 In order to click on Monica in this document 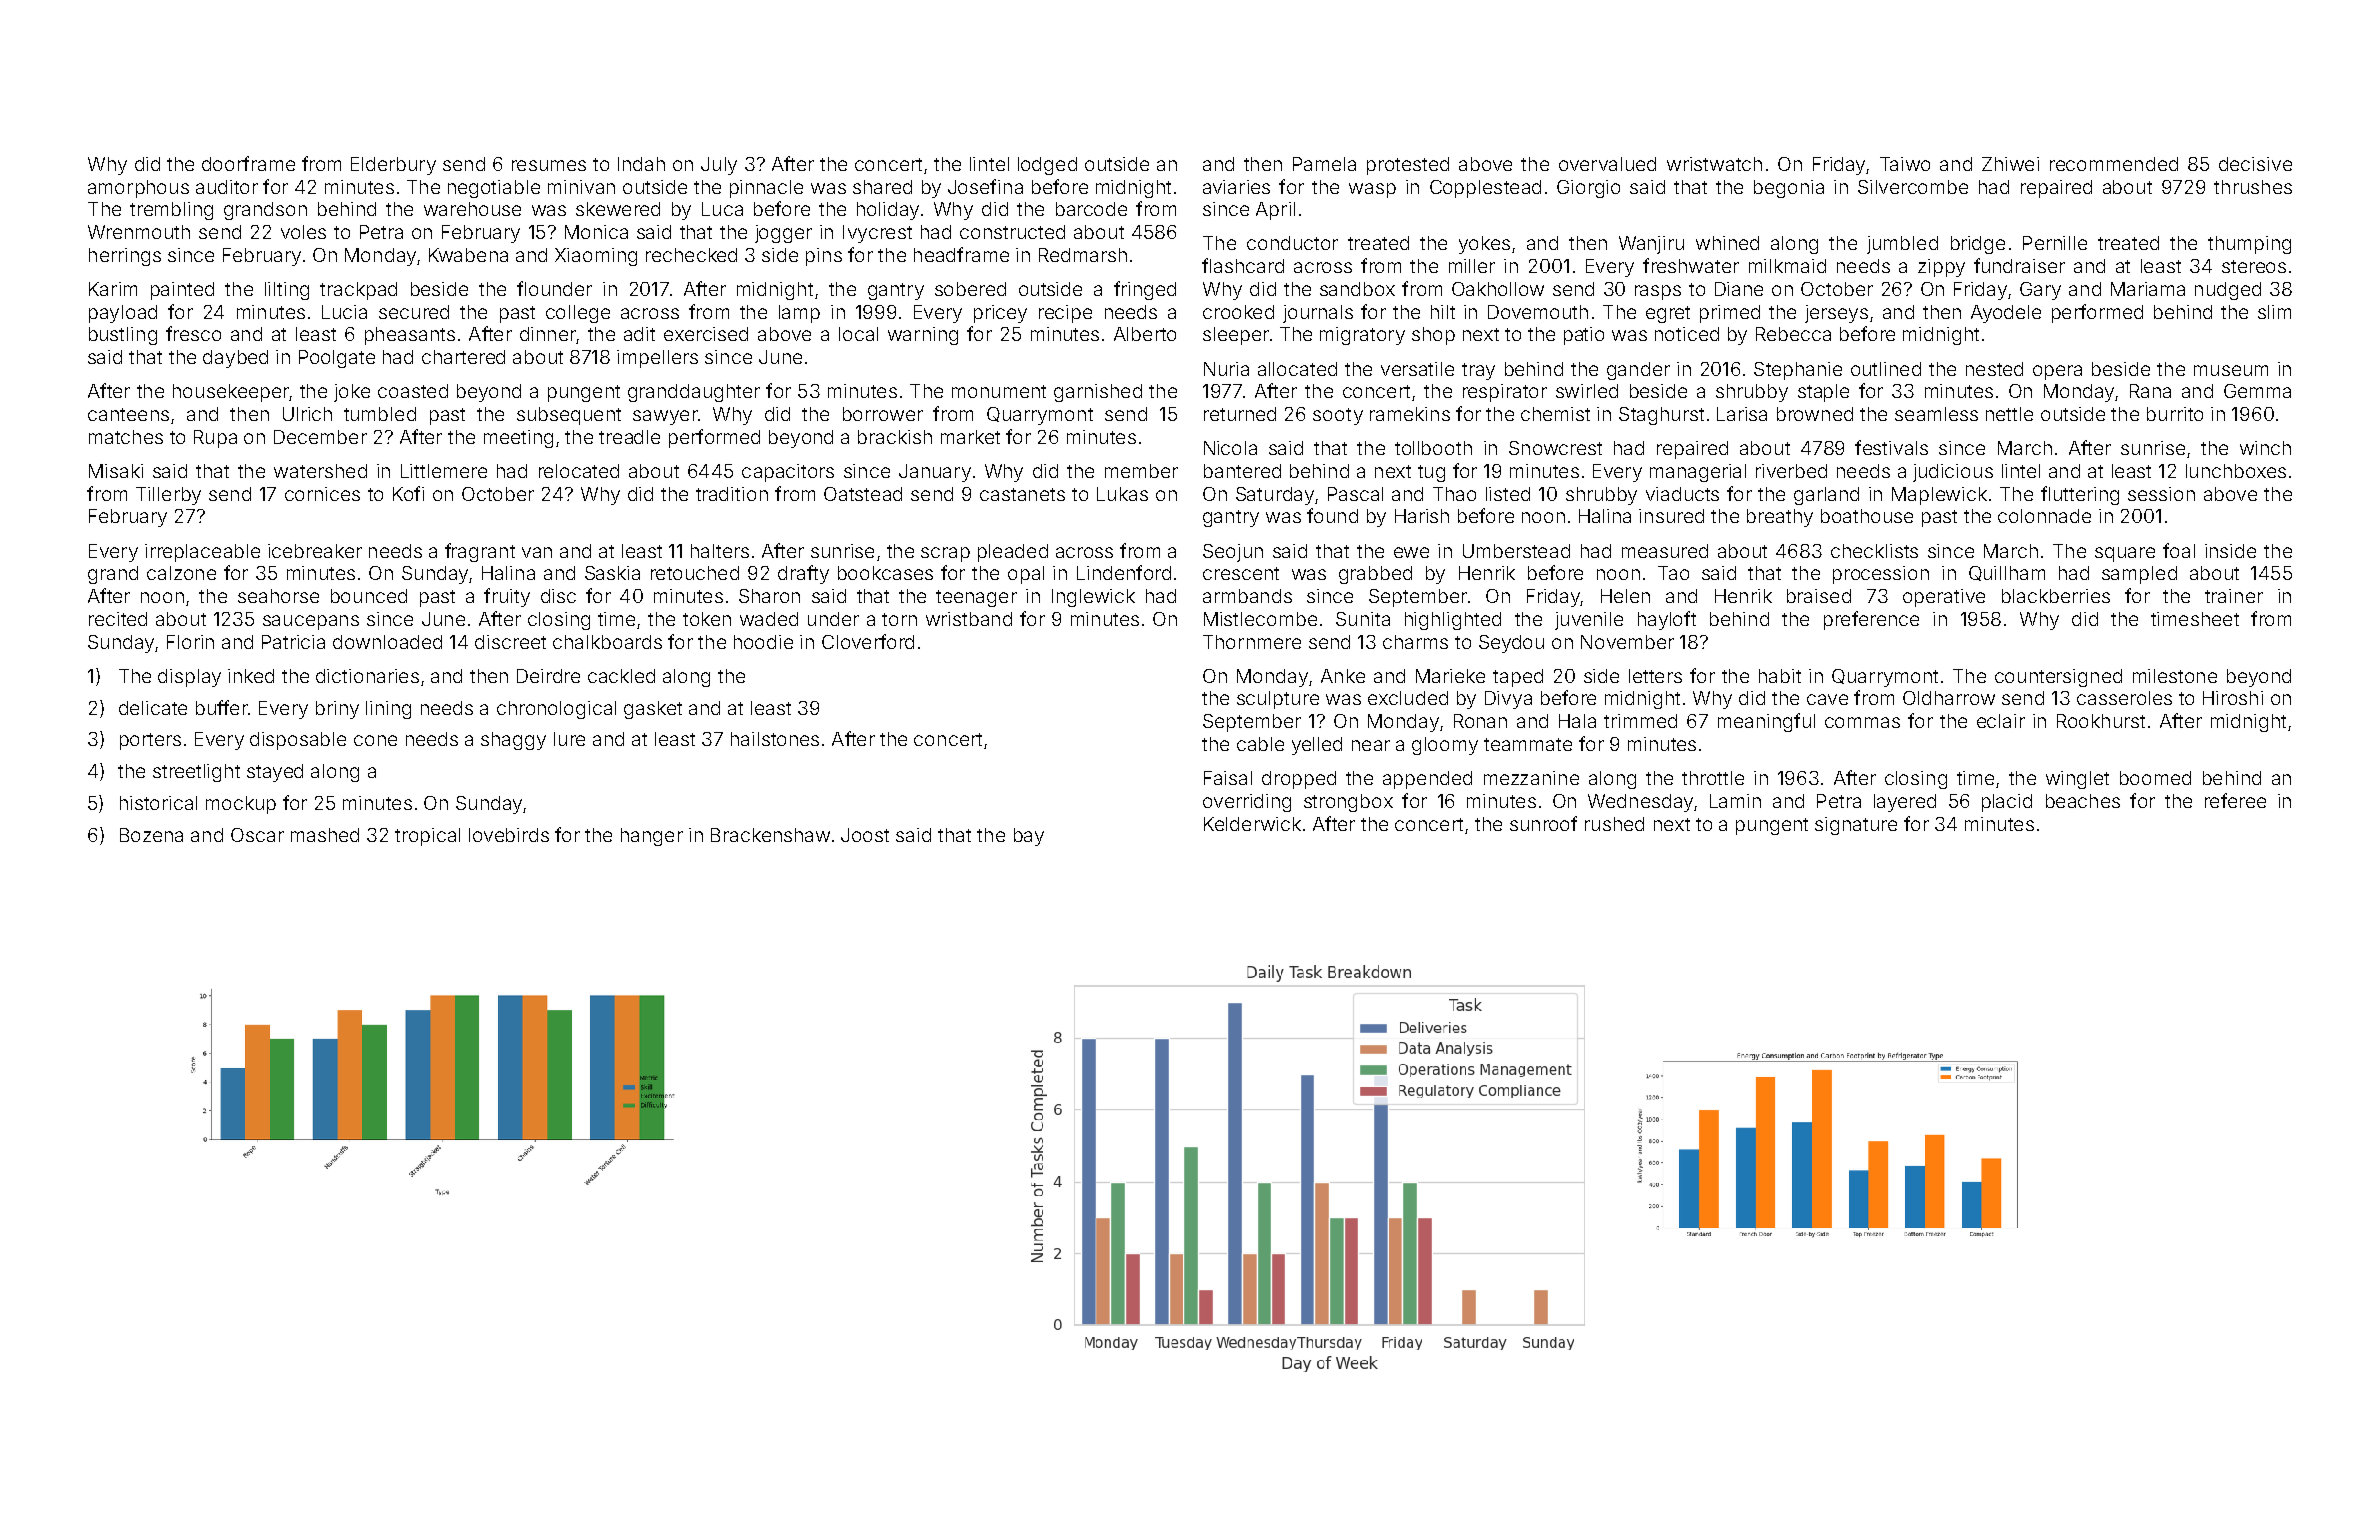, I will do `click(596, 232)`.
